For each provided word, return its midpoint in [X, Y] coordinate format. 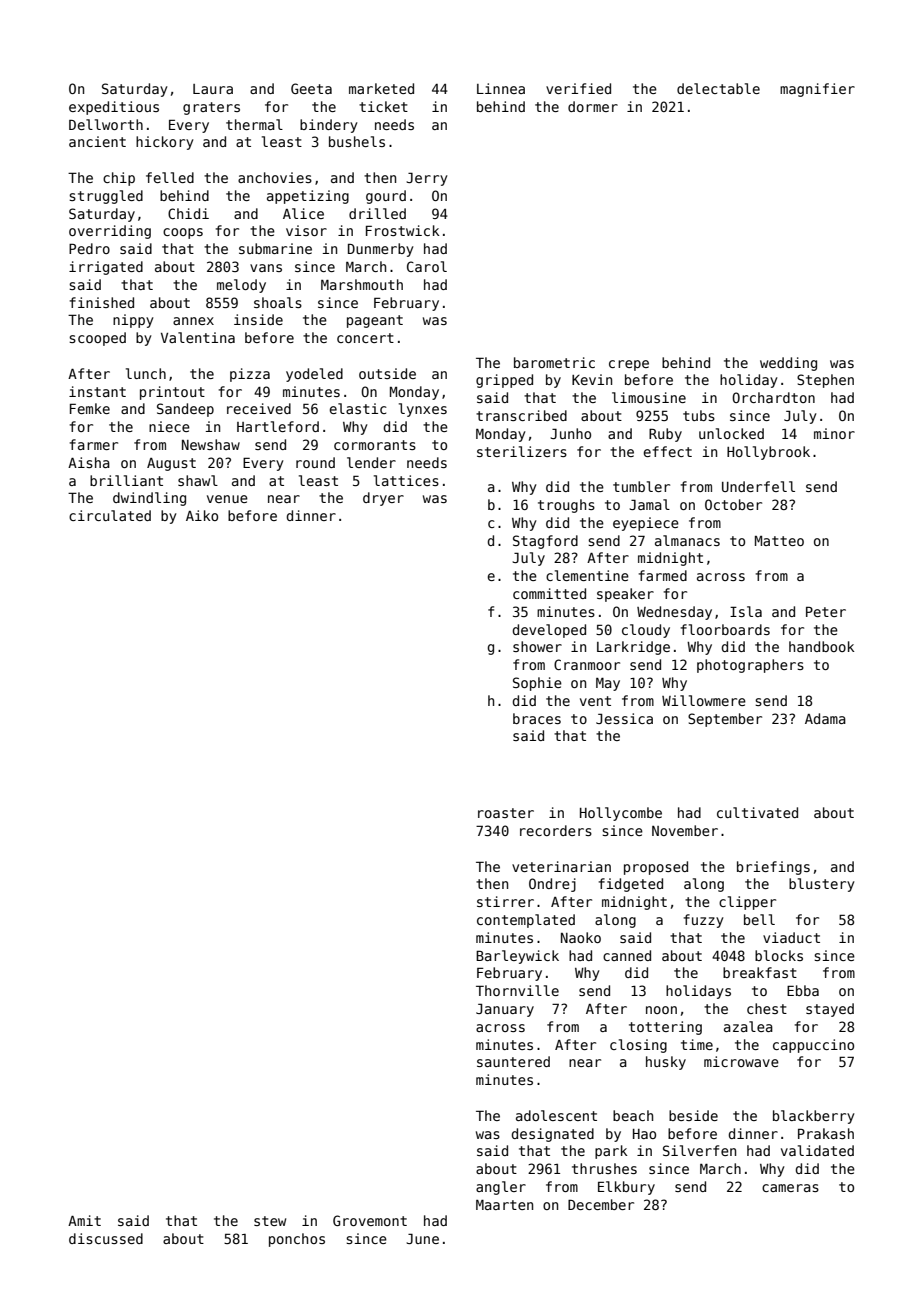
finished [102, 302]
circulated [110, 515]
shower [537, 646]
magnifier [817, 90]
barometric [554, 362]
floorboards [725, 629]
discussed [106, 1238]
